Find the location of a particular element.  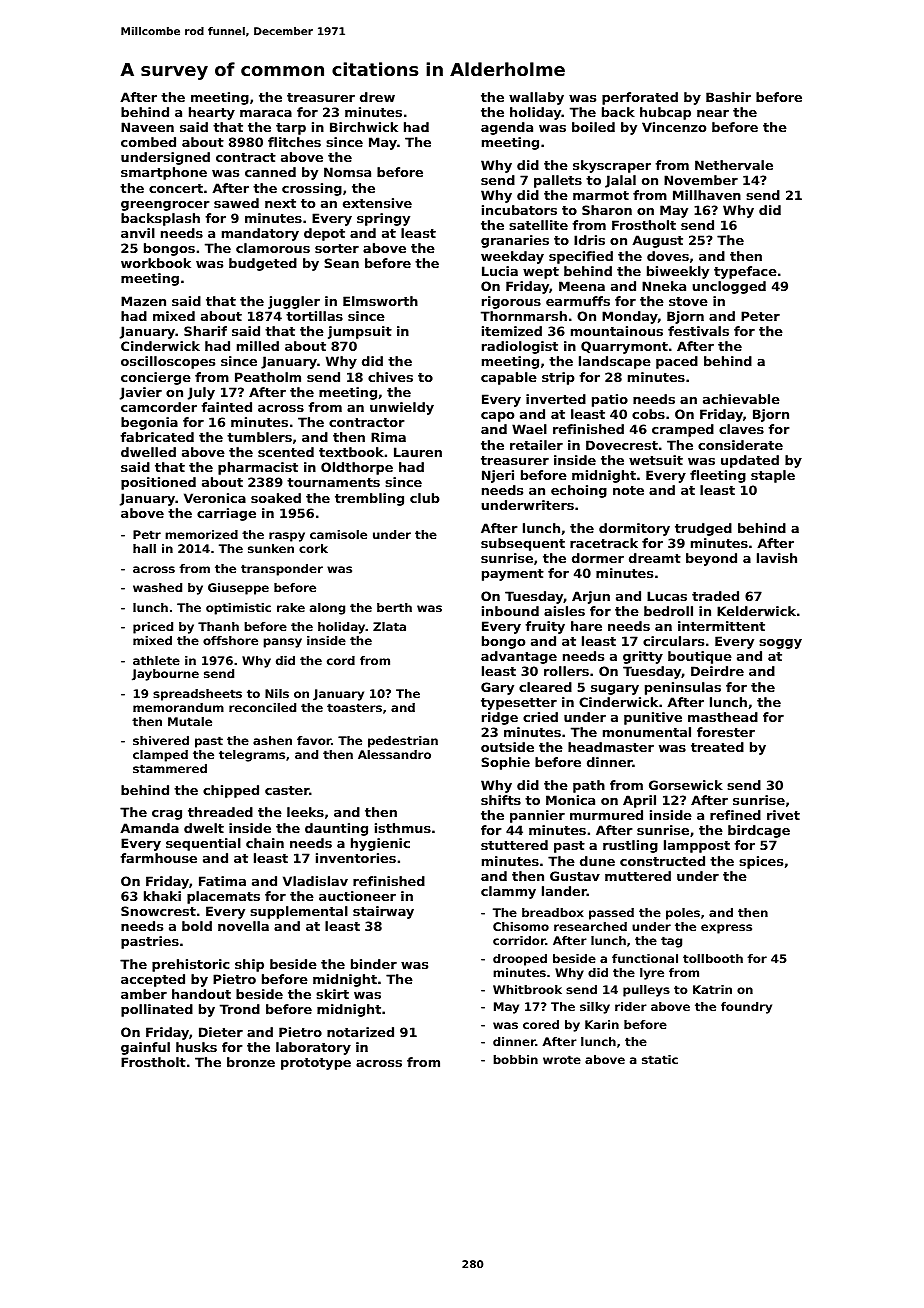

wallaby is located at coordinates (536, 98).
